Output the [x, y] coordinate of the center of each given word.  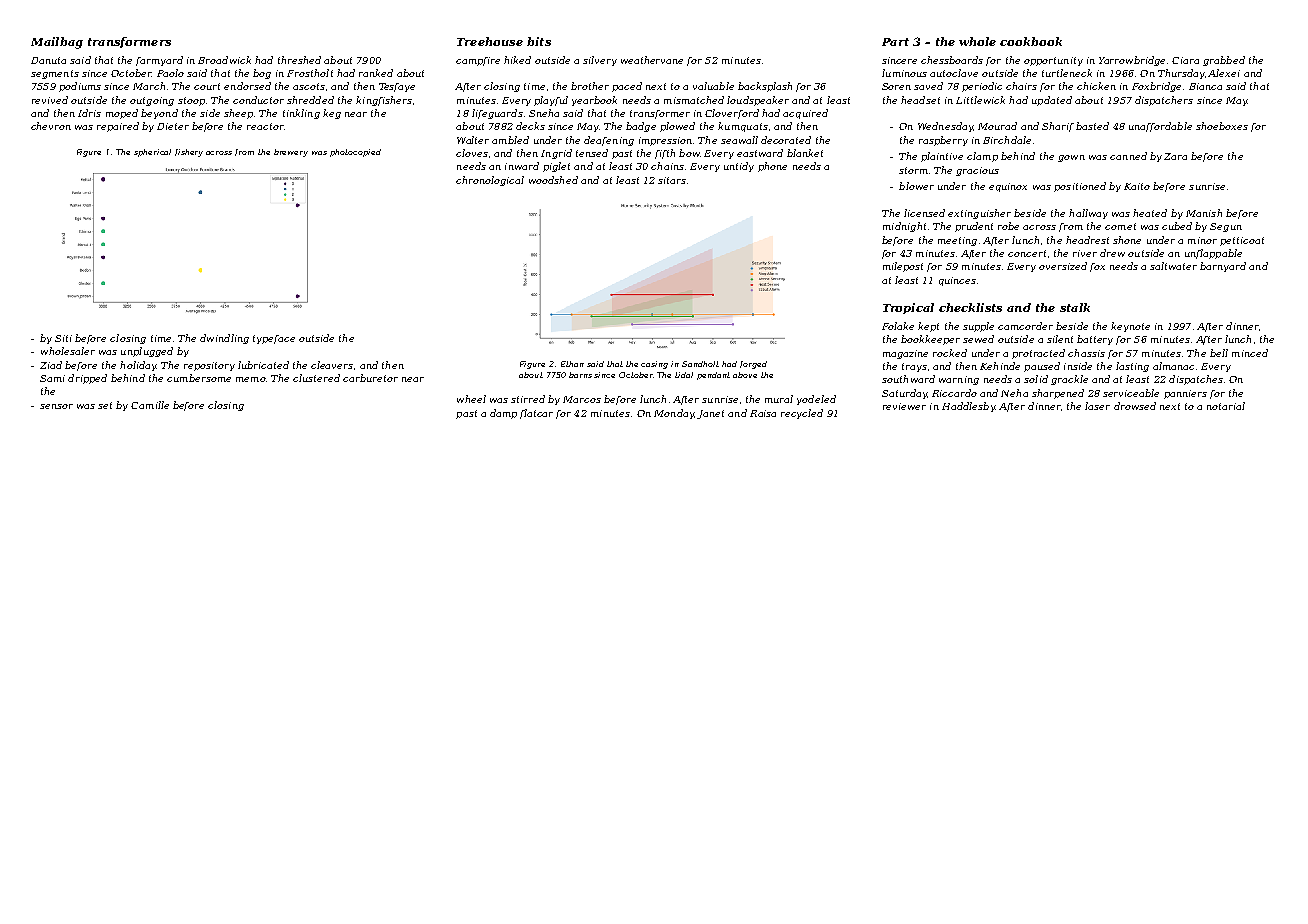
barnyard [1223, 267]
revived [50, 100]
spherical [152, 153]
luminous [904, 73]
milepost [903, 267]
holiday [138, 366]
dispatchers [1164, 101]
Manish [1204, 213]
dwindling [224, 339]
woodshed [553, 180]
